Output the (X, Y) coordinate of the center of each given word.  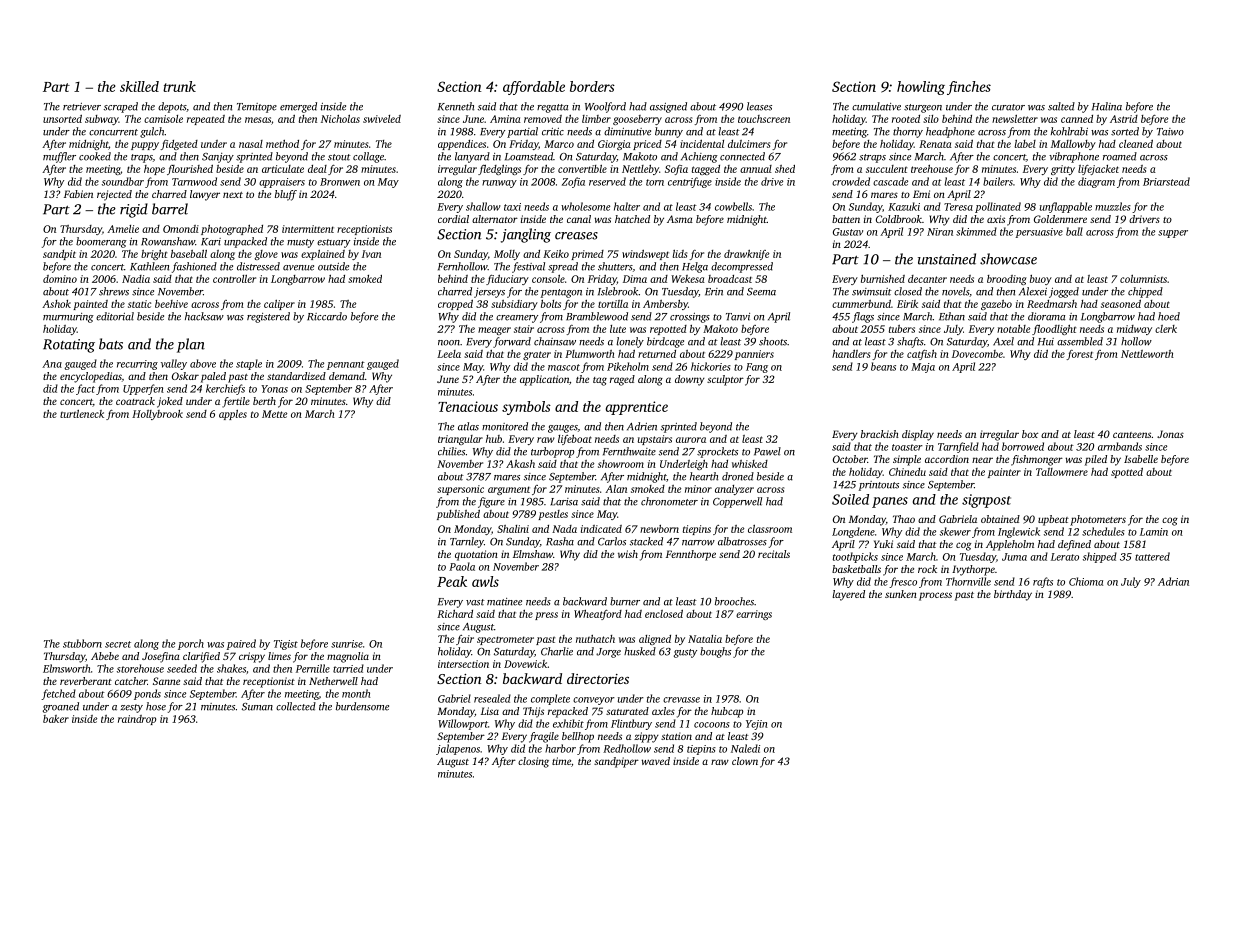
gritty (1063, 170)
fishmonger (1037, 460)
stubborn (82, 643)
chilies (451, 451)
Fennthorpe (691, 555)
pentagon (561, 293)
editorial (115, 316)
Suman (257, 707)
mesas (258, 120)
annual (756, 169)
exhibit (568, 723)
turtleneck (82, 414)
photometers (1098, 520)
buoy (1041, 280)
